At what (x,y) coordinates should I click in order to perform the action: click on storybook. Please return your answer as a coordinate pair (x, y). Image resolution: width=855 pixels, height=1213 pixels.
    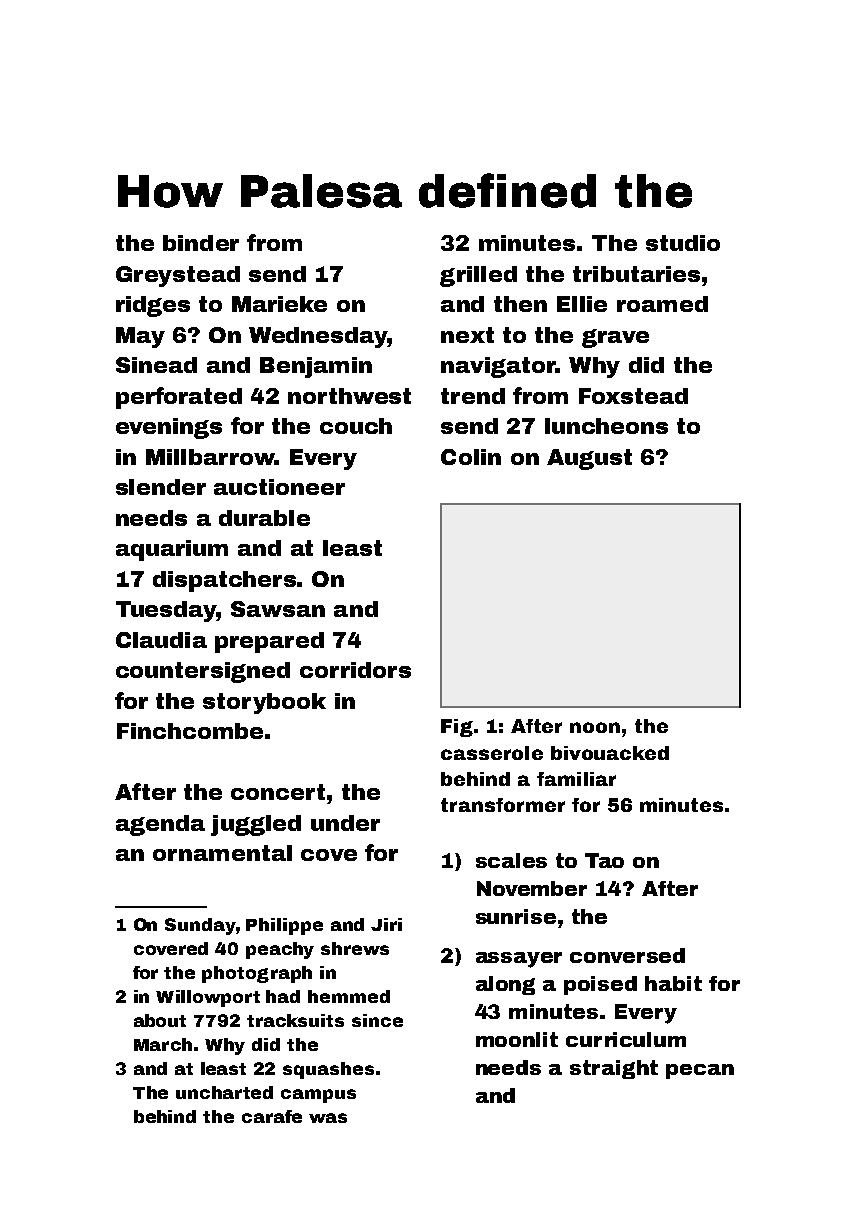
    Looking at the image, I should click on (264, 703).
